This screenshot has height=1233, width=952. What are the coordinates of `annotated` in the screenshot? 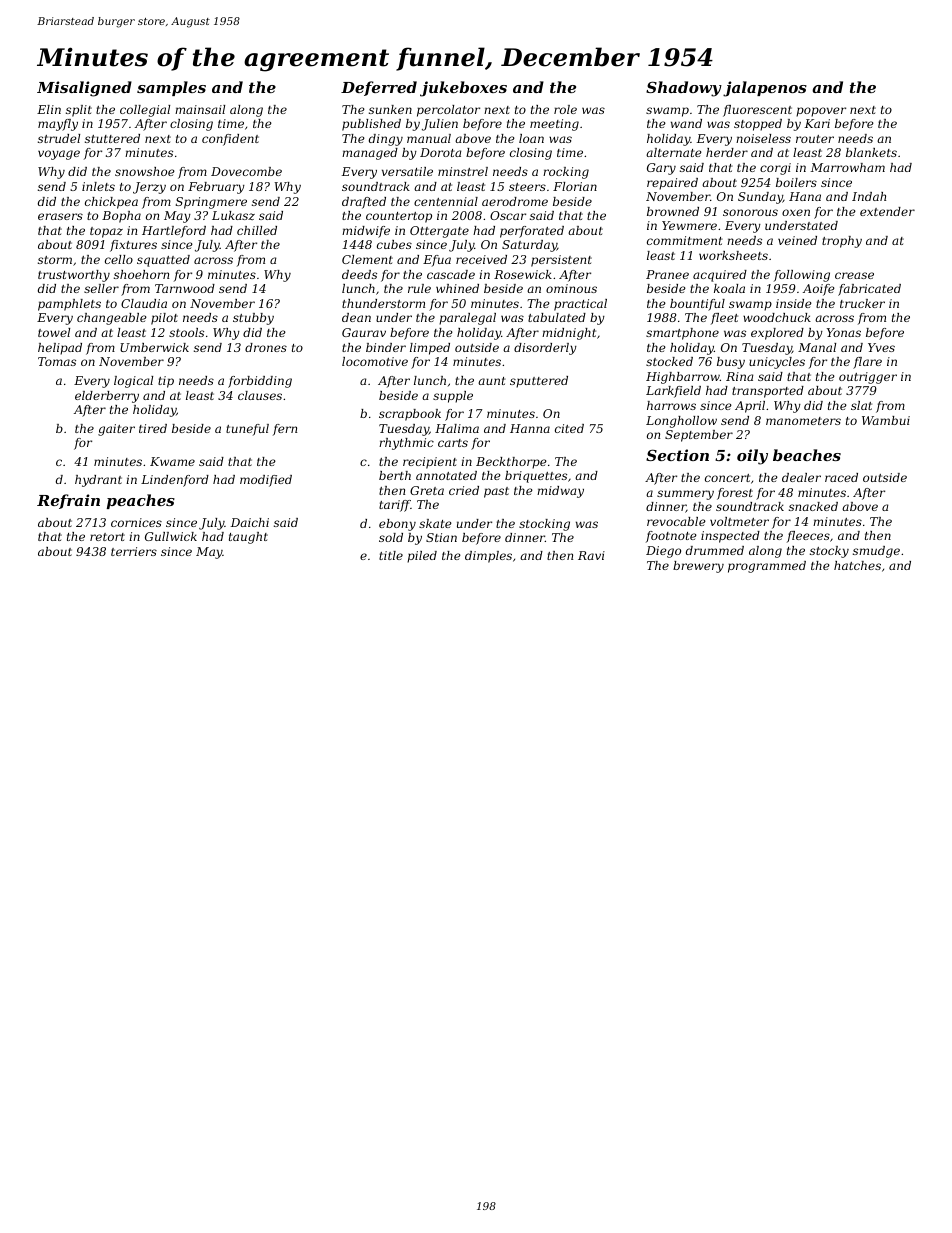 It's located at (446, 475).
